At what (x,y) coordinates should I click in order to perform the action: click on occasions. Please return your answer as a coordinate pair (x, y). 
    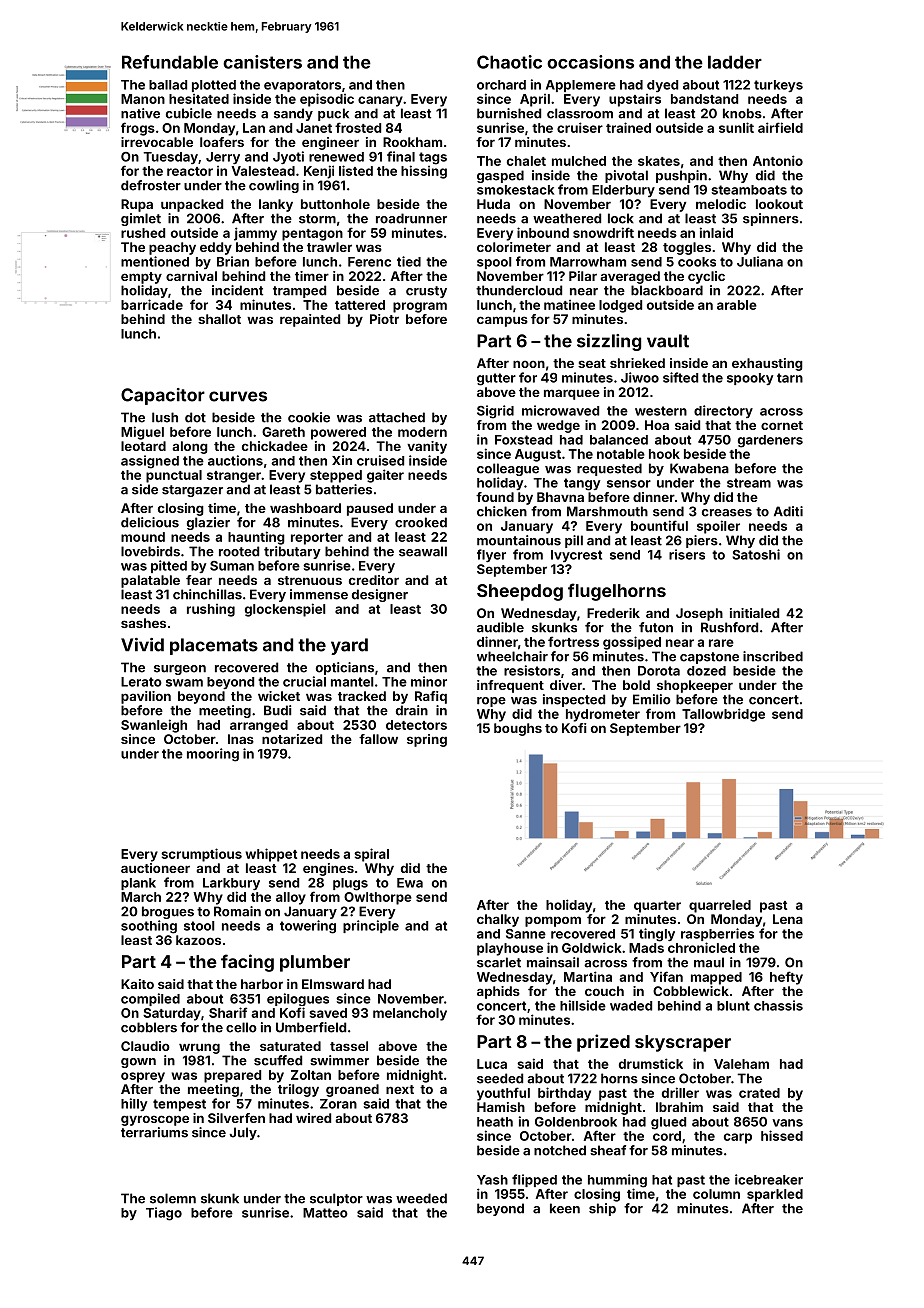
    Looking at the image, I should click on (590, 62).
